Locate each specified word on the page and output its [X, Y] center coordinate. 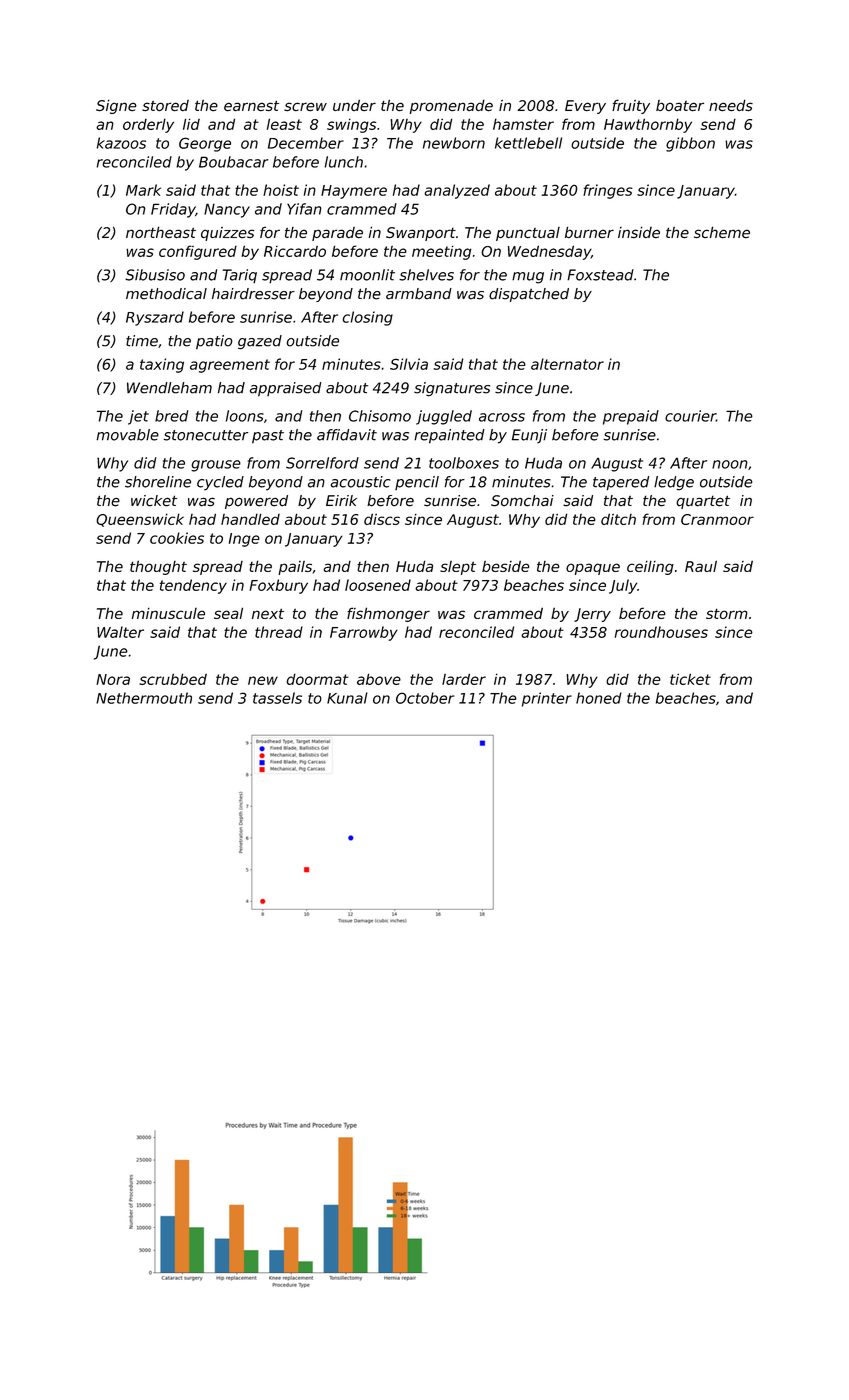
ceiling [650, 568]
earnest [251, 106]
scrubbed [173, 679]
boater [680, 105]
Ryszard [155, 318]
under [354, 105]
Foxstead [600, 275]
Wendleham [169, 388]
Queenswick [140, 520]
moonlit [367, 275]
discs [382, 519]
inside [639, 232]
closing [367, 318]
